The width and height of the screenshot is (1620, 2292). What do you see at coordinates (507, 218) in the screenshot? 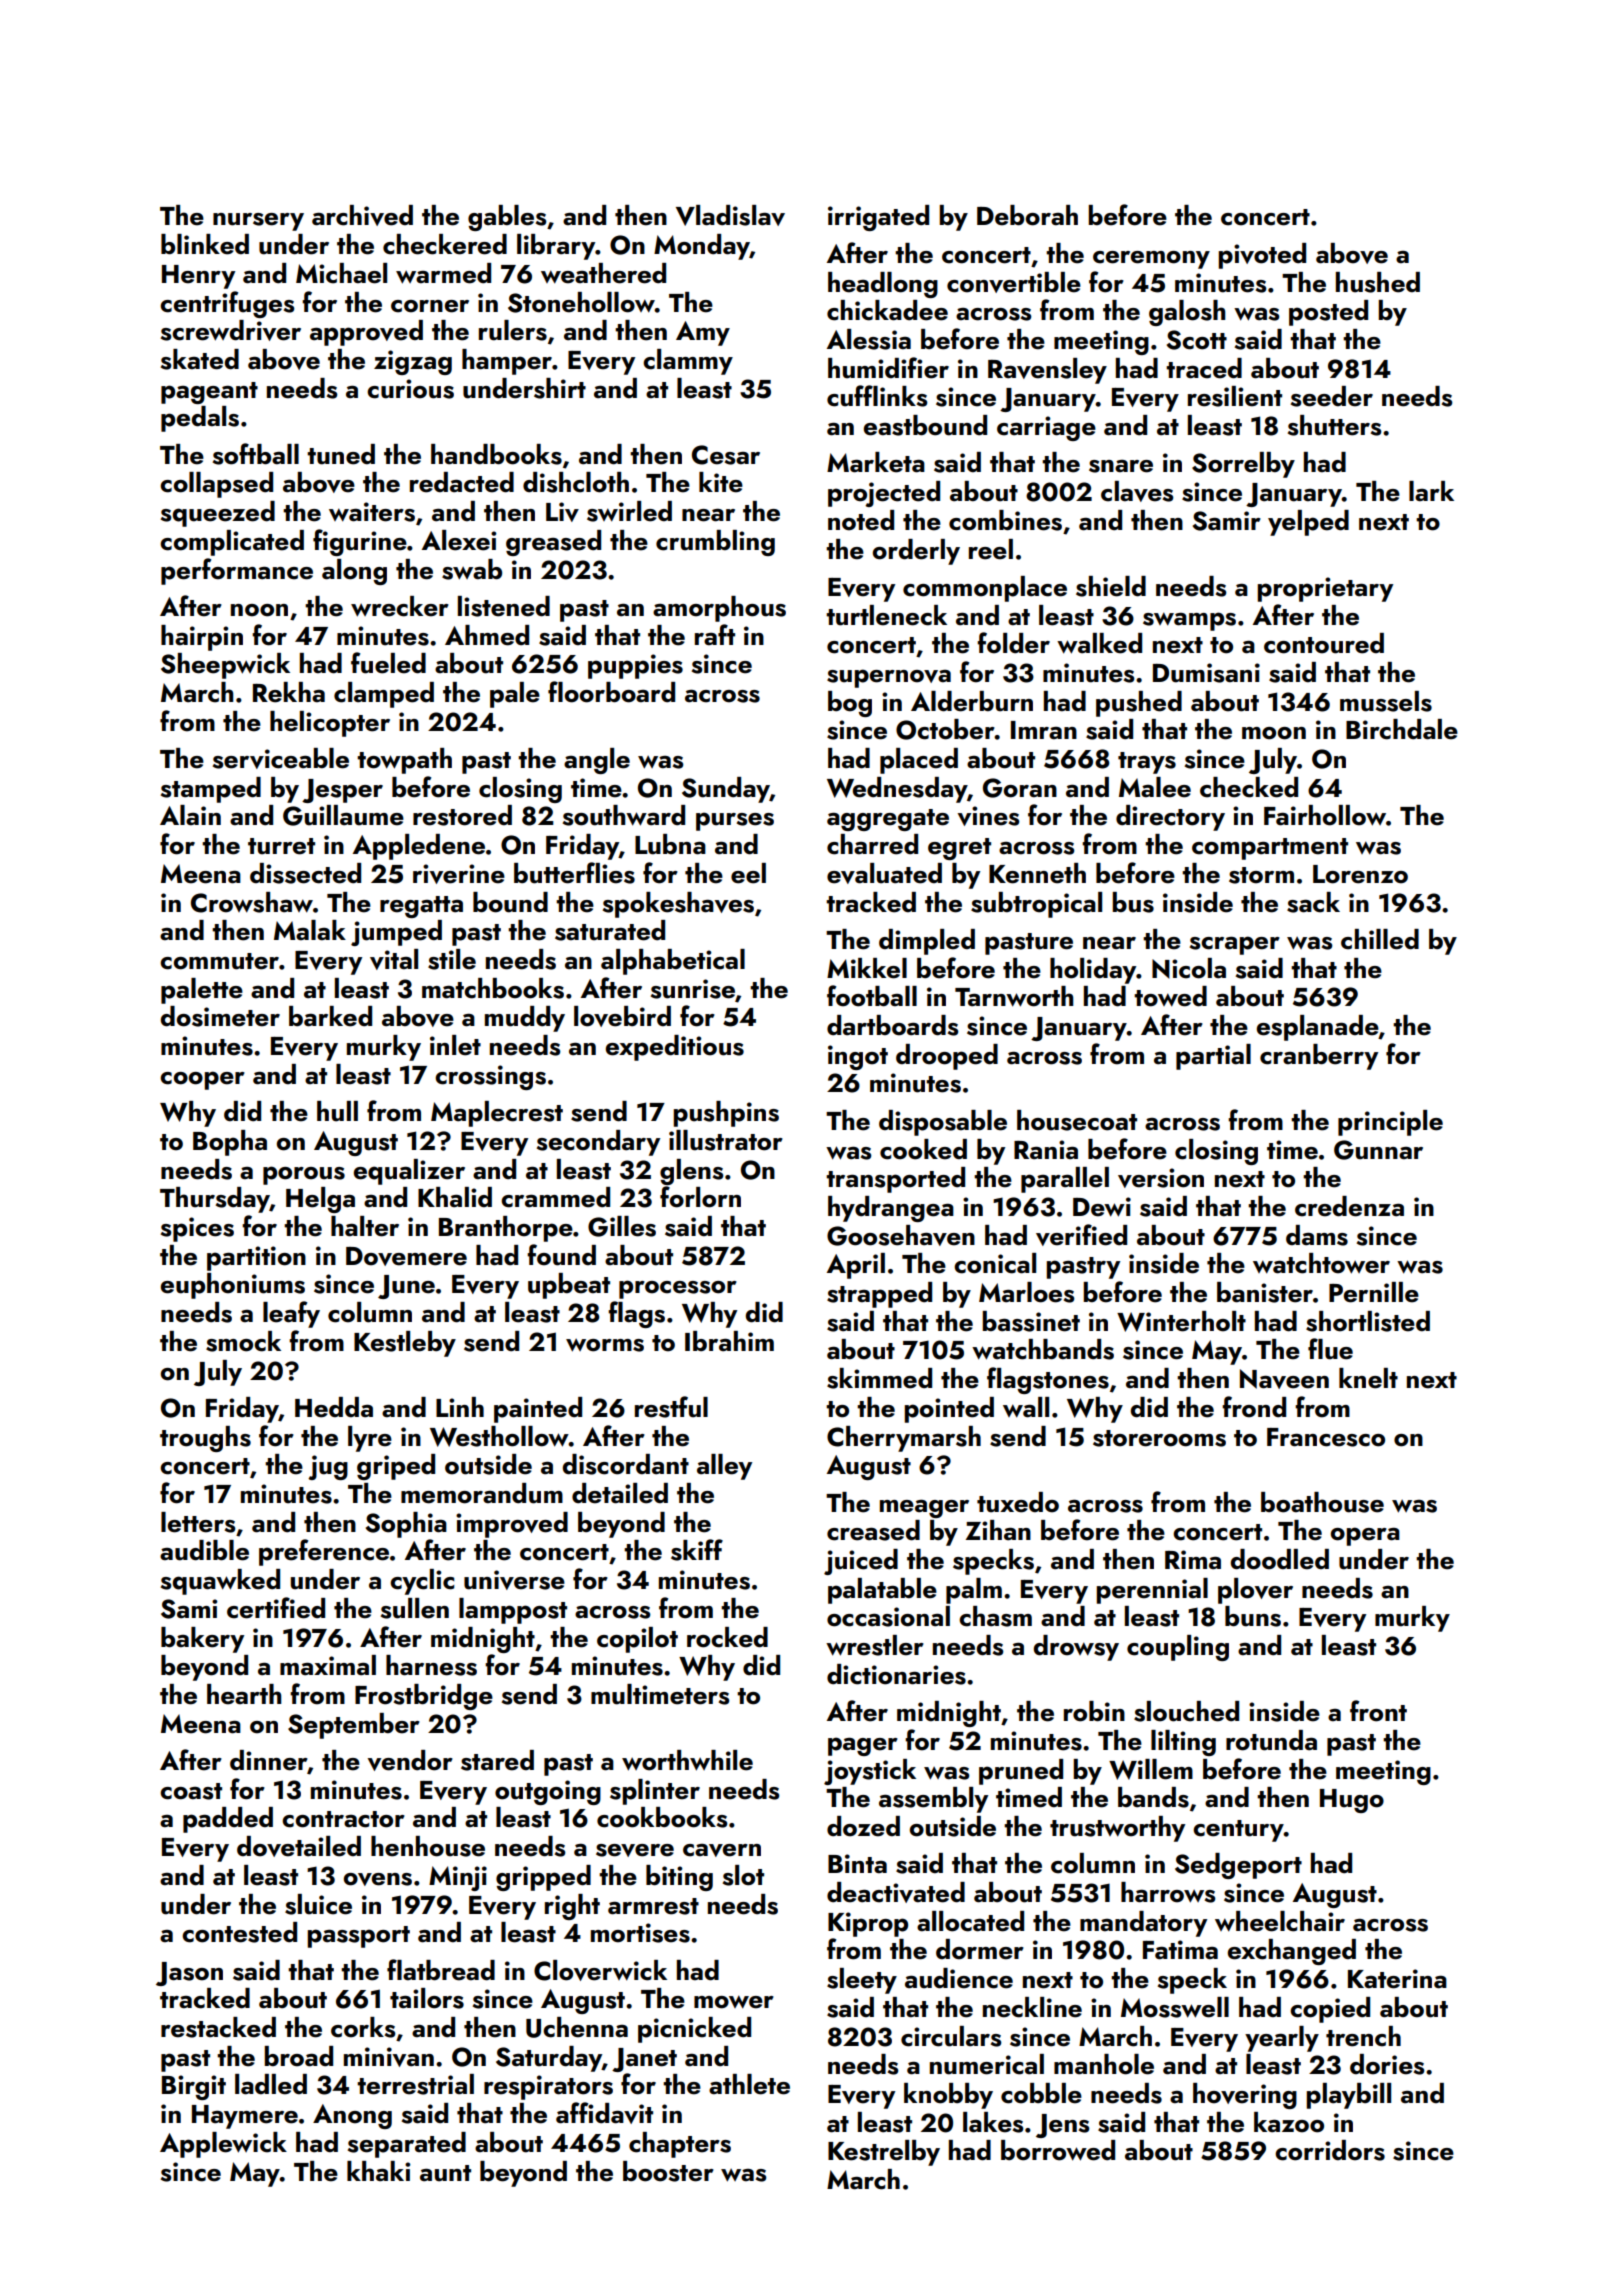
I see `gables` at bounding box center [507, 218].
